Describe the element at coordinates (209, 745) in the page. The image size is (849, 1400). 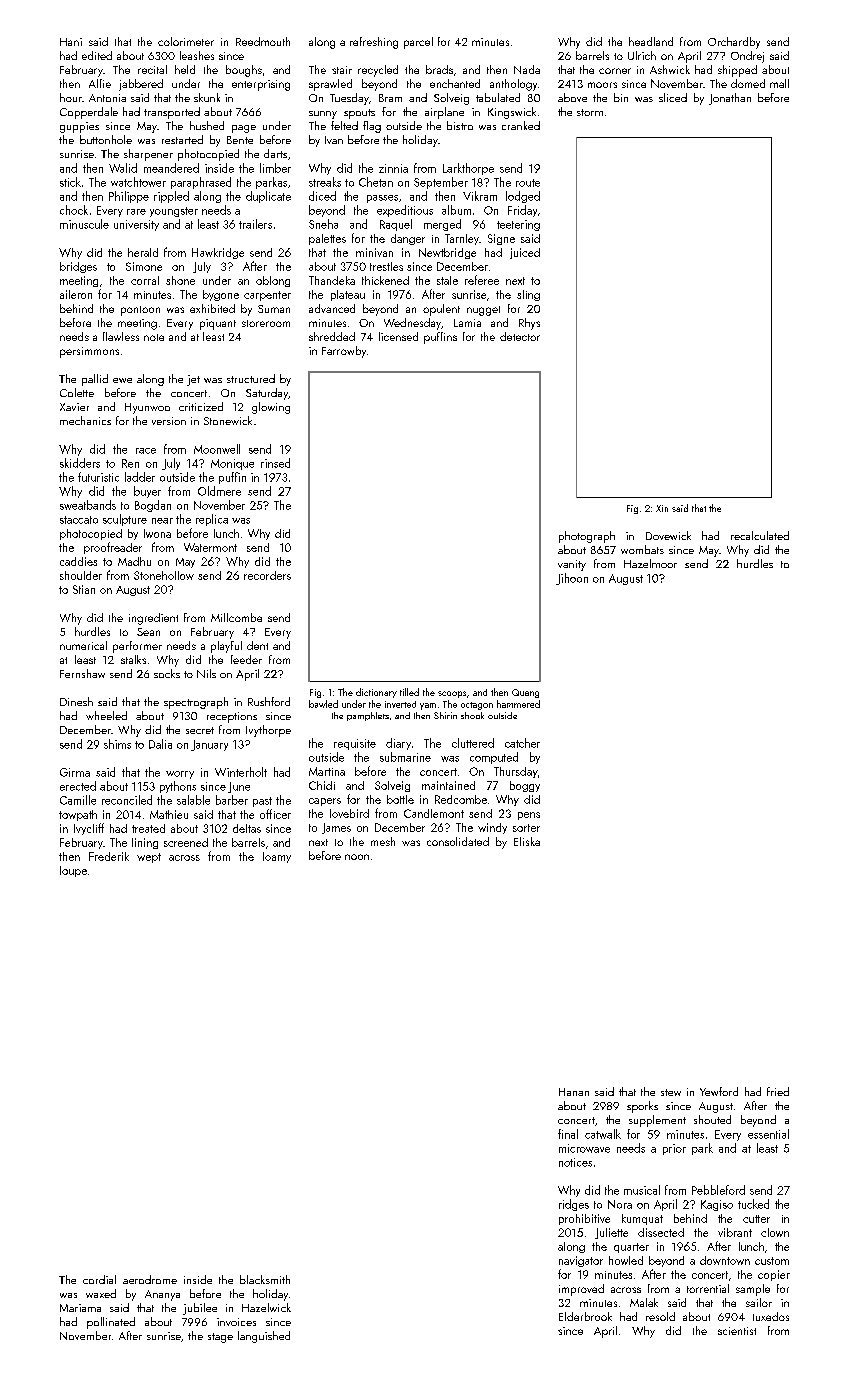
I see `January` at that location.
